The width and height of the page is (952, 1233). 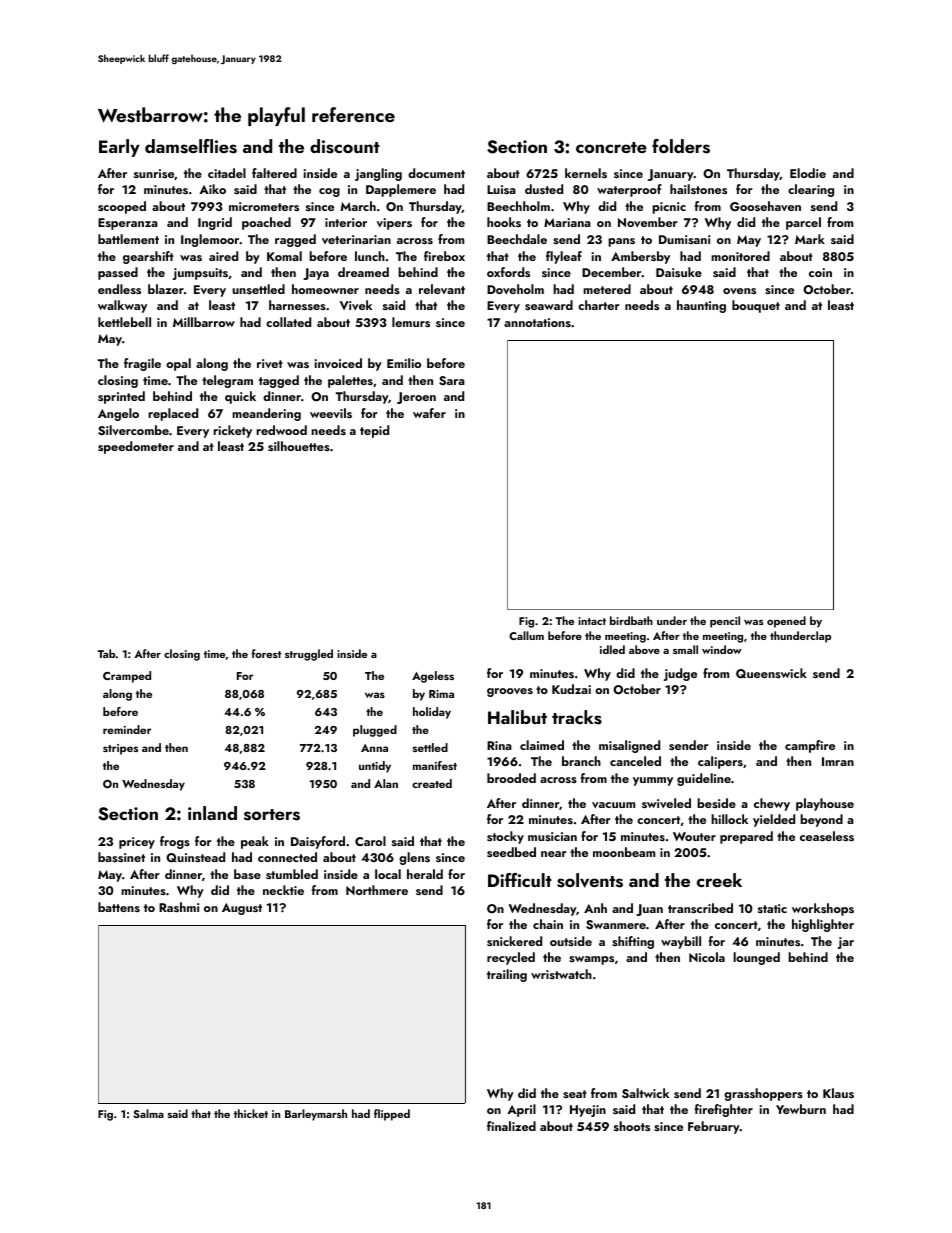 What do you see at coordinates (375, 731) in the page?
I see `plugged` at bounding box center [375, 731].
